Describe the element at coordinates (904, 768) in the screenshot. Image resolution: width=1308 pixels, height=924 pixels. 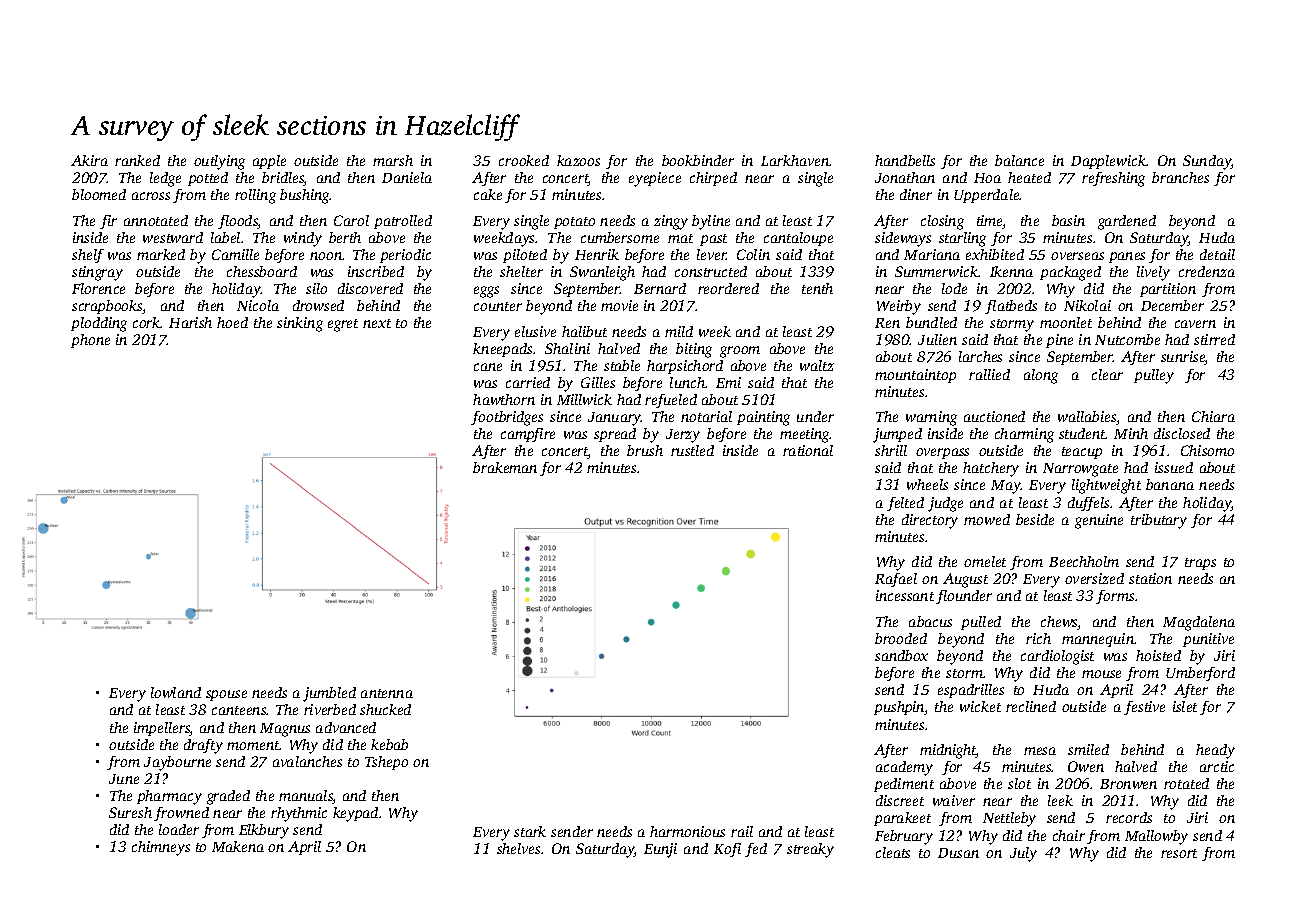
I see `academy` at that location.
